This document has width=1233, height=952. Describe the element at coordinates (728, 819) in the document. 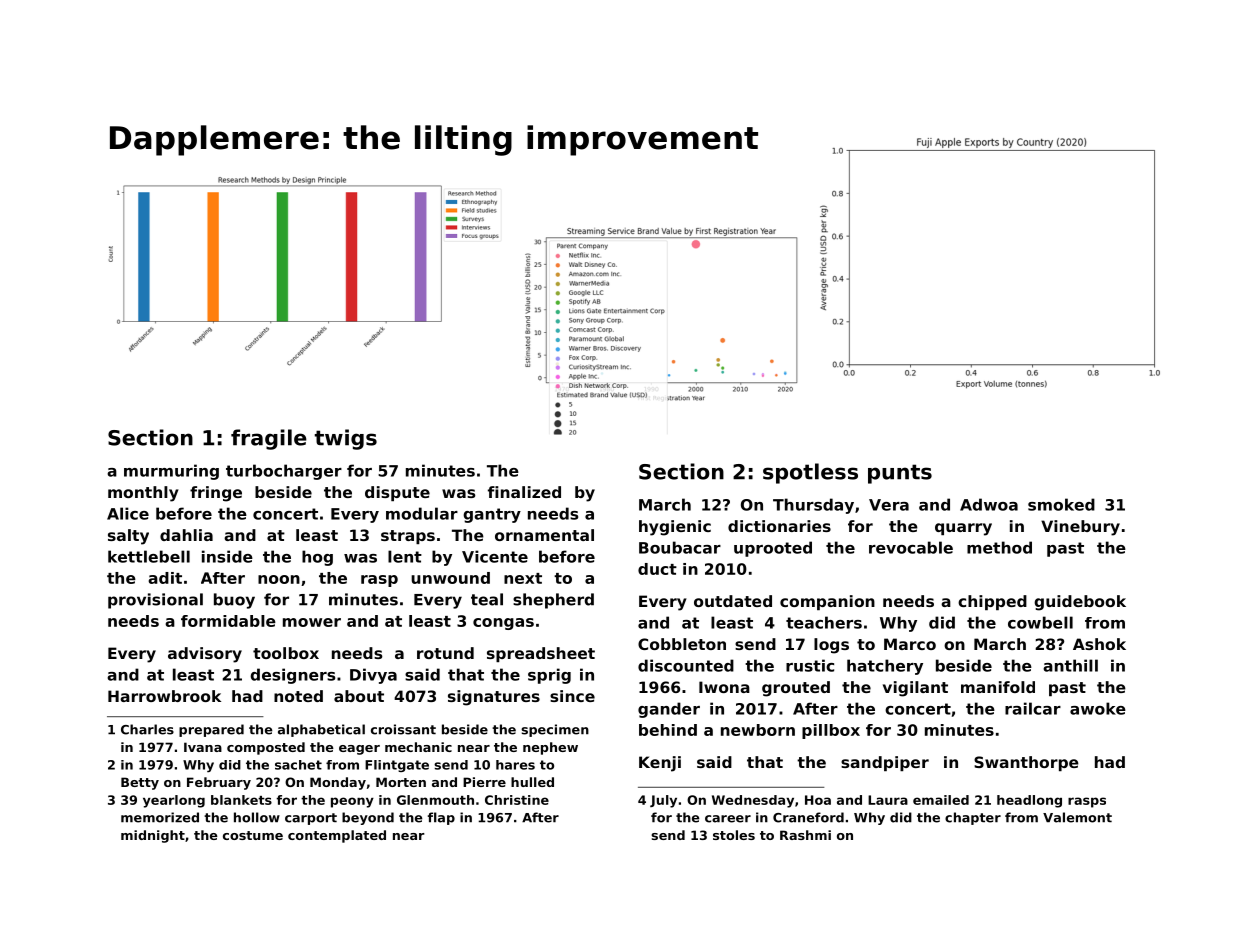

I see `career` at that location.
